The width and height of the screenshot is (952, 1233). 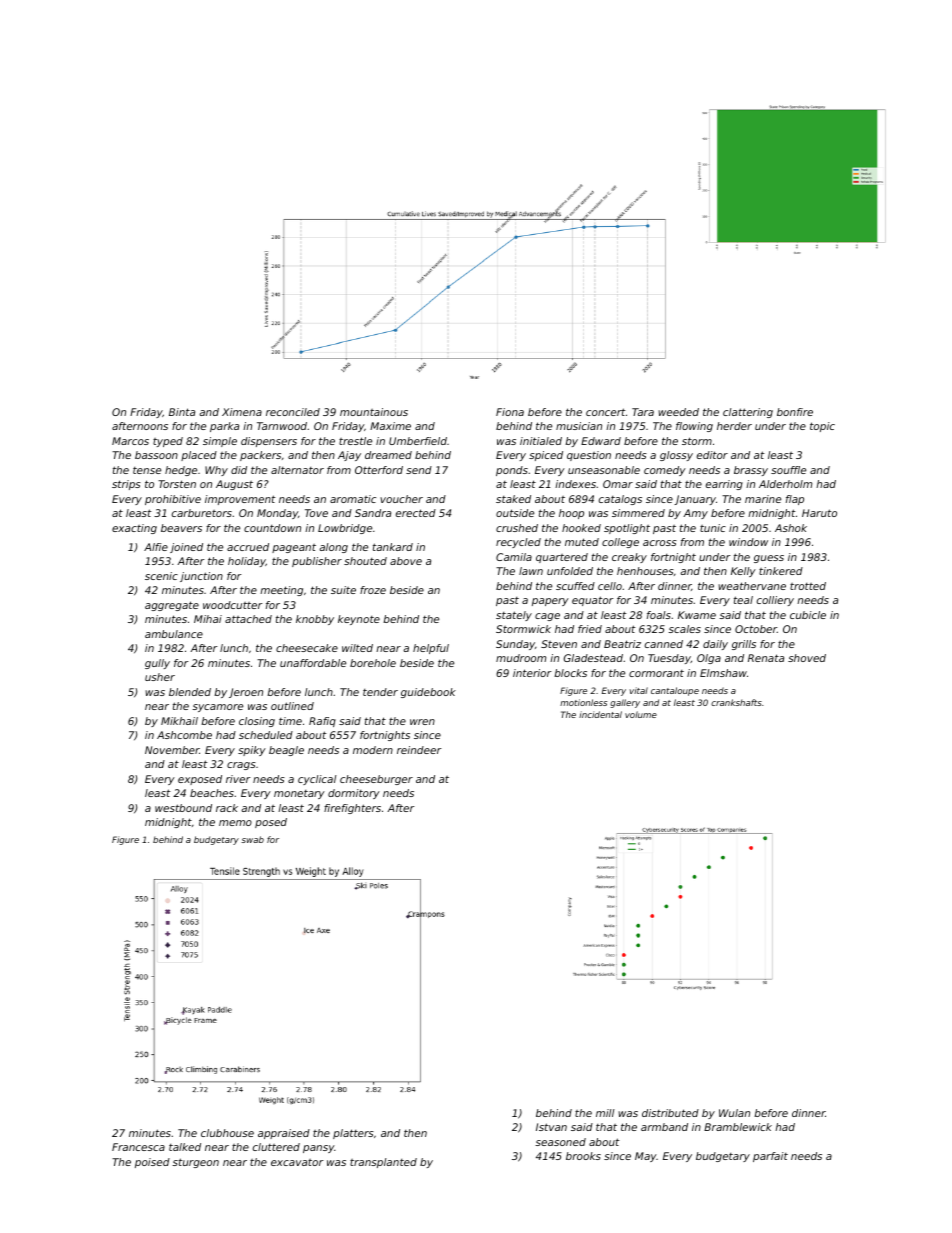 I want to click on strips, so click(x=126, y=485).
